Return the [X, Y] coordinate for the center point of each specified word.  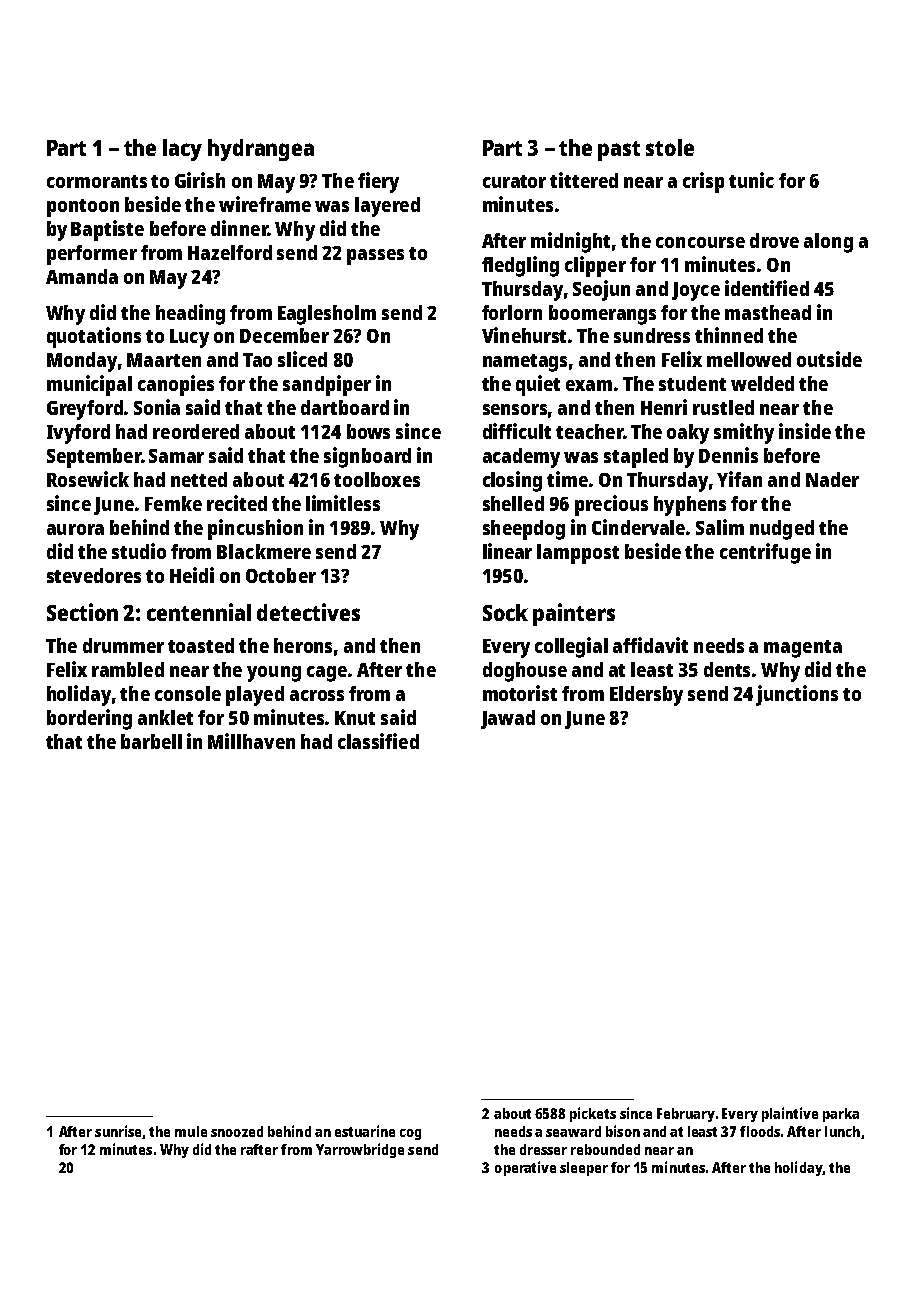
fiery [378, 182]
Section [82, 612]
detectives [308, 612]
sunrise [119, 1132]
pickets [593, 1114]
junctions [797, 695]
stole [670, 147]
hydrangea [261, 150]
